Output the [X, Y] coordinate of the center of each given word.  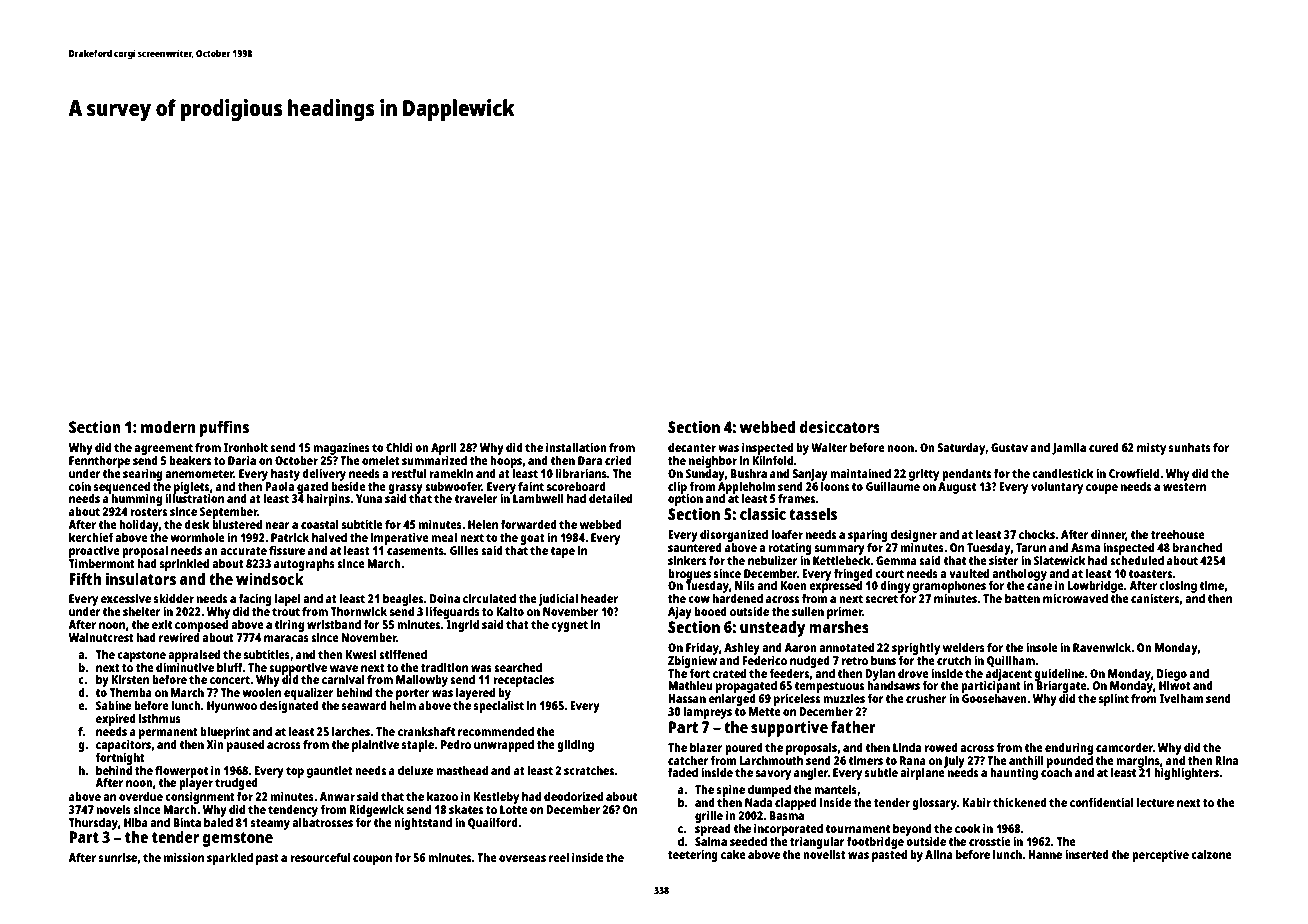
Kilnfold [772, 460]
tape [562, 552]
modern [168, 426]
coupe [1102, 489]
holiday [139, 525]
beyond [912, 830]
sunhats [1190, 447]
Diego [1172, 674]
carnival [343, 679]
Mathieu [690, 685]
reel [559, 857]
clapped [796, 804]
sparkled [230, 859]
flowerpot [181, 772]
